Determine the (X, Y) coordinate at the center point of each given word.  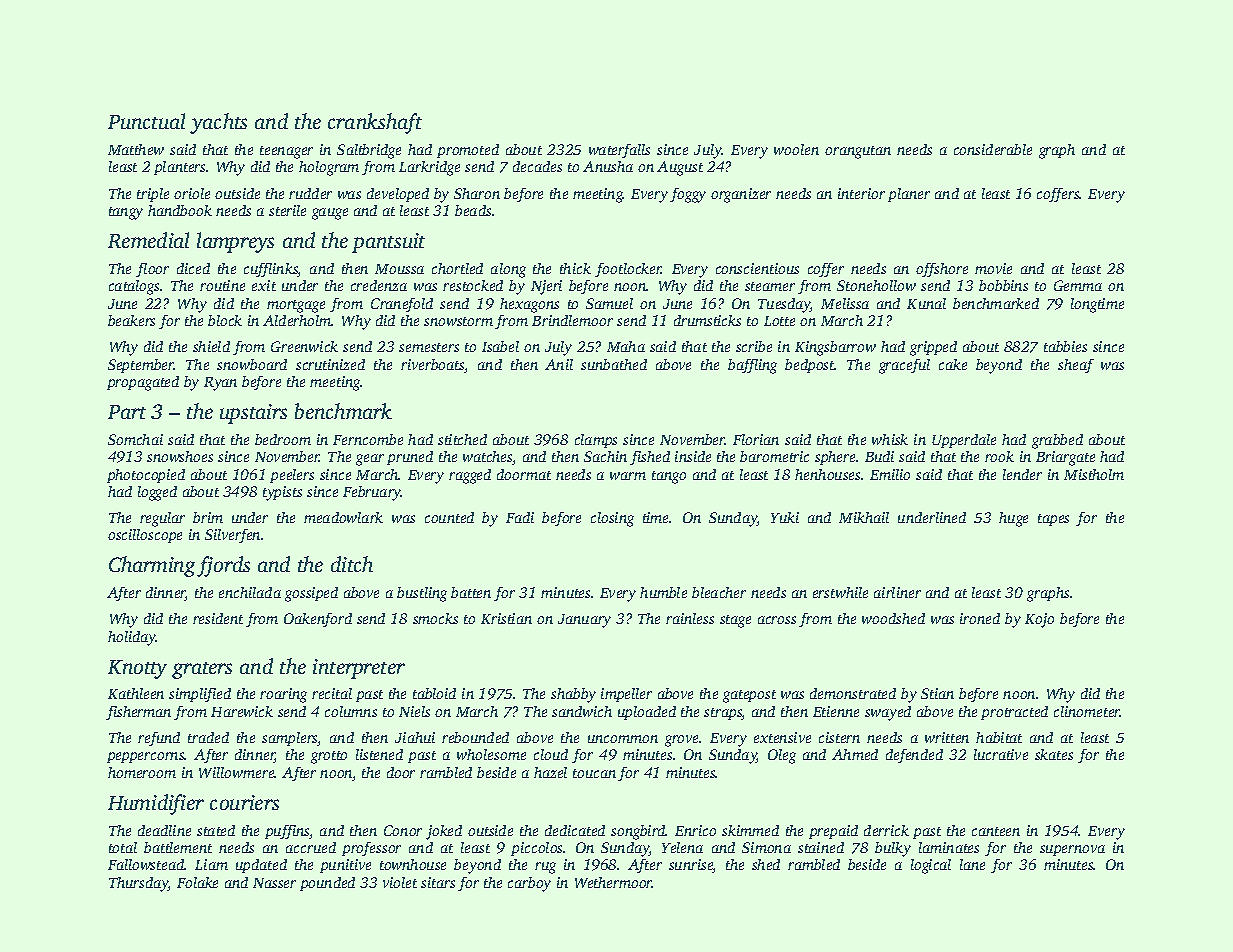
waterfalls (619, 151)
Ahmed (855, 754)
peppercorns (146, 757)
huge (1013, 519)
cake (953, 364)
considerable (993, 149)
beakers (131, 320)
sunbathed (614, 364)
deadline (164, 830)
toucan (594, 773)
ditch (352, 564)
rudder (310, 193)
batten (471, 592)
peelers (292, 476)
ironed (980, 618)
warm (628, 476)
